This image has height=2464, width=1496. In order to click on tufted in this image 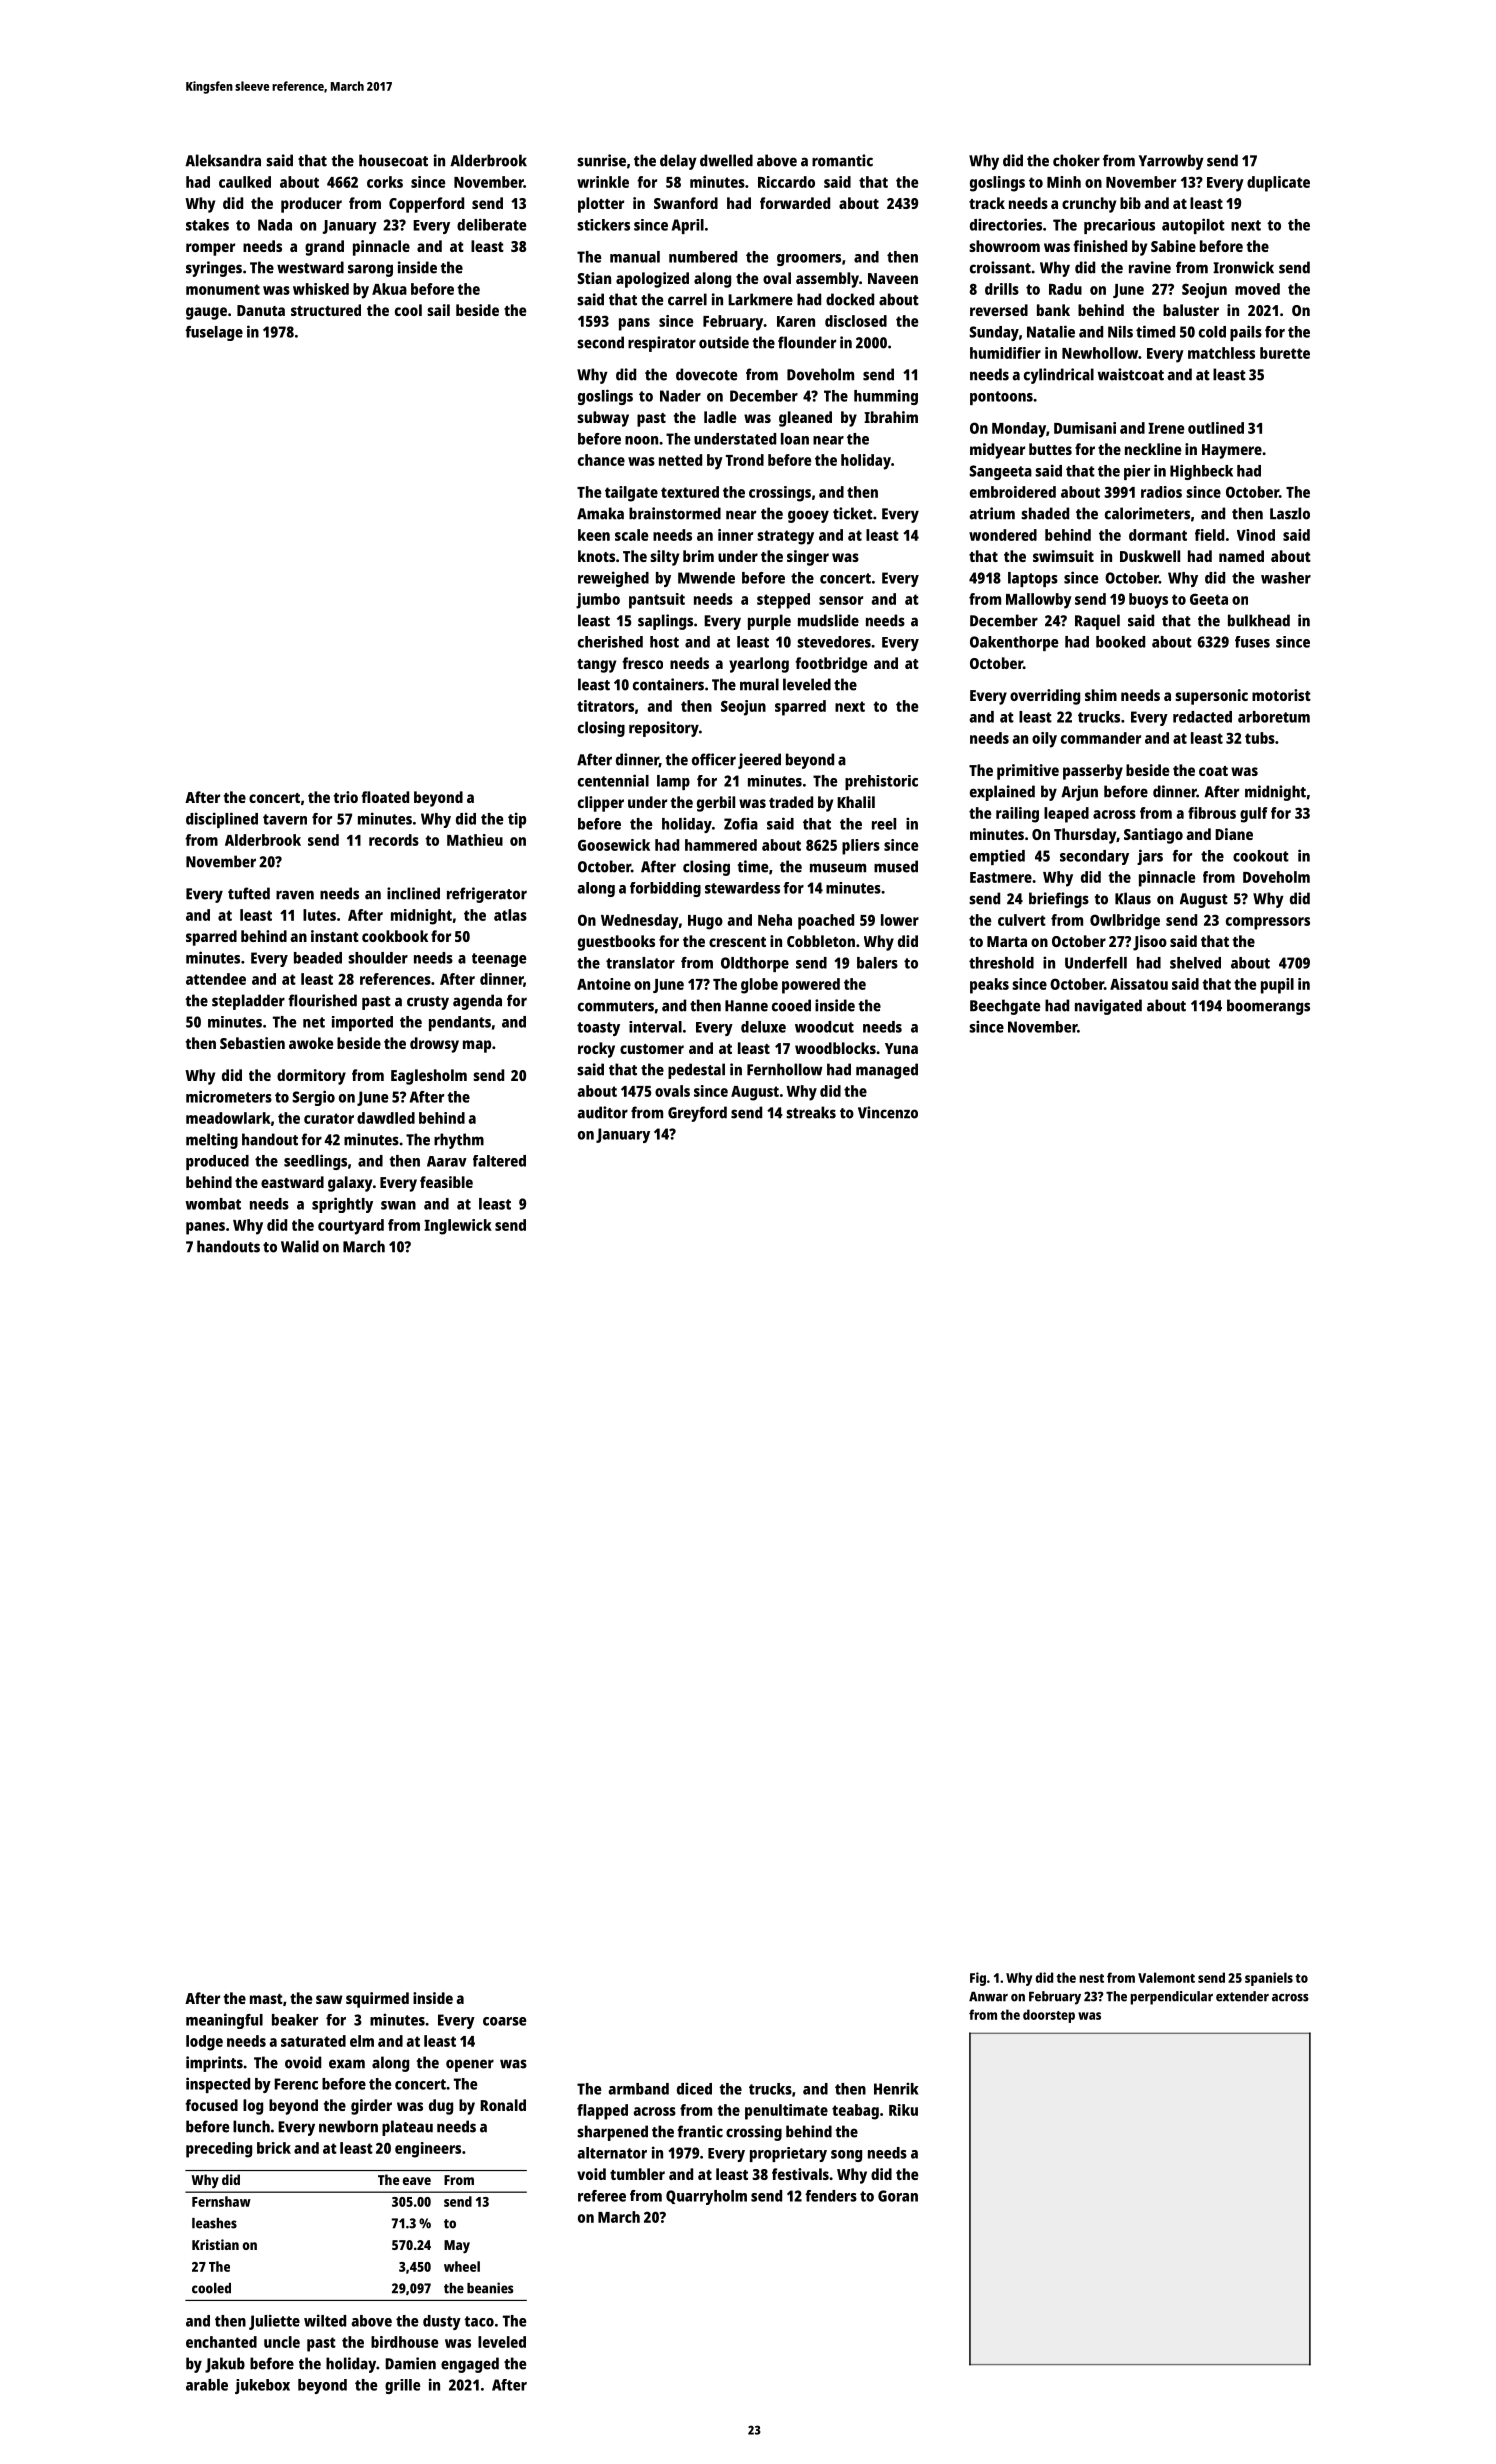, I will do `click(249, 893)`.
